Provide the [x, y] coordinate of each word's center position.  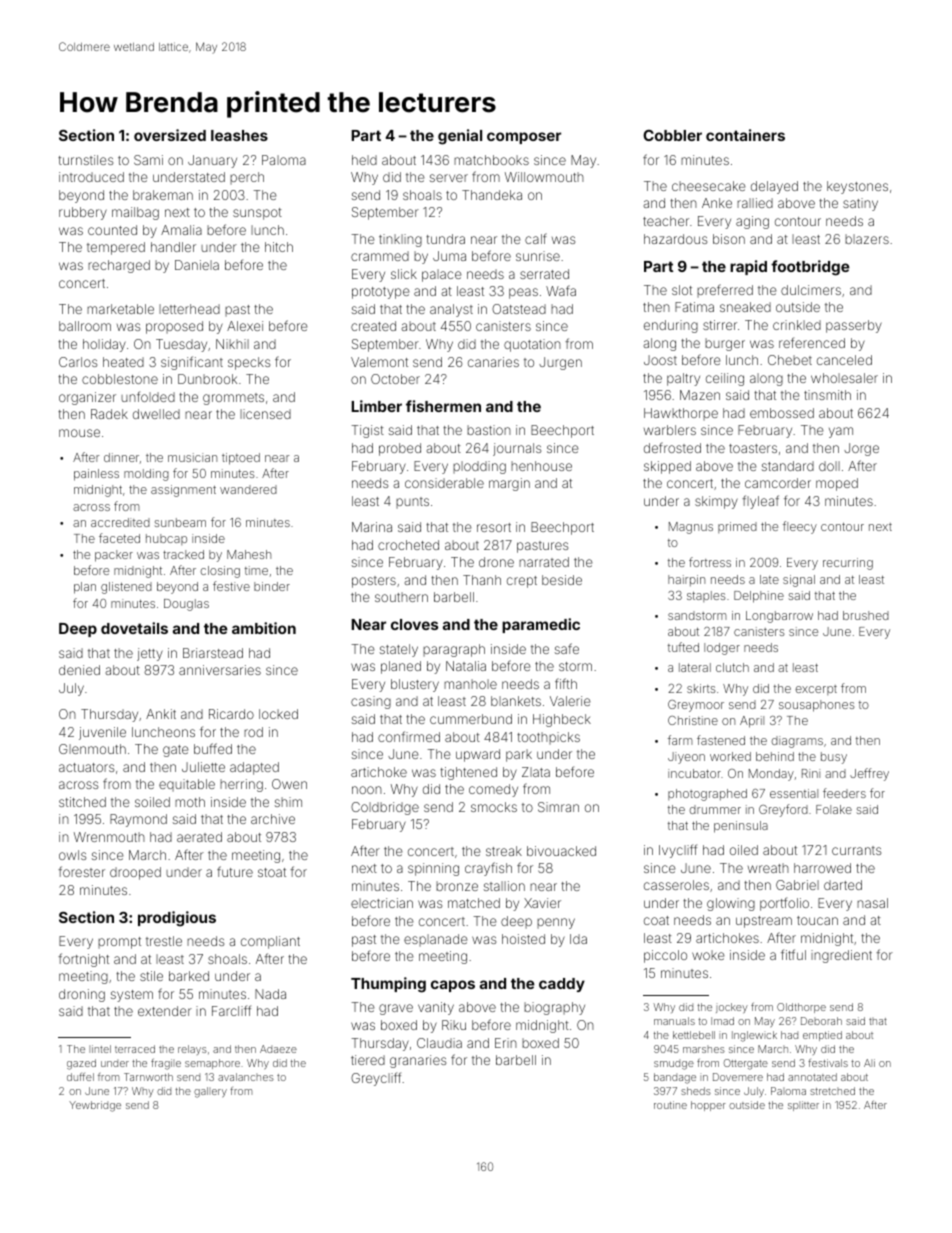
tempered [116, 248]
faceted [119, 538]
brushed [866, 615]
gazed [81, 1064]
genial [460, 137]
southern [401, 597]
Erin [506, 1043]
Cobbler [672, 135]
